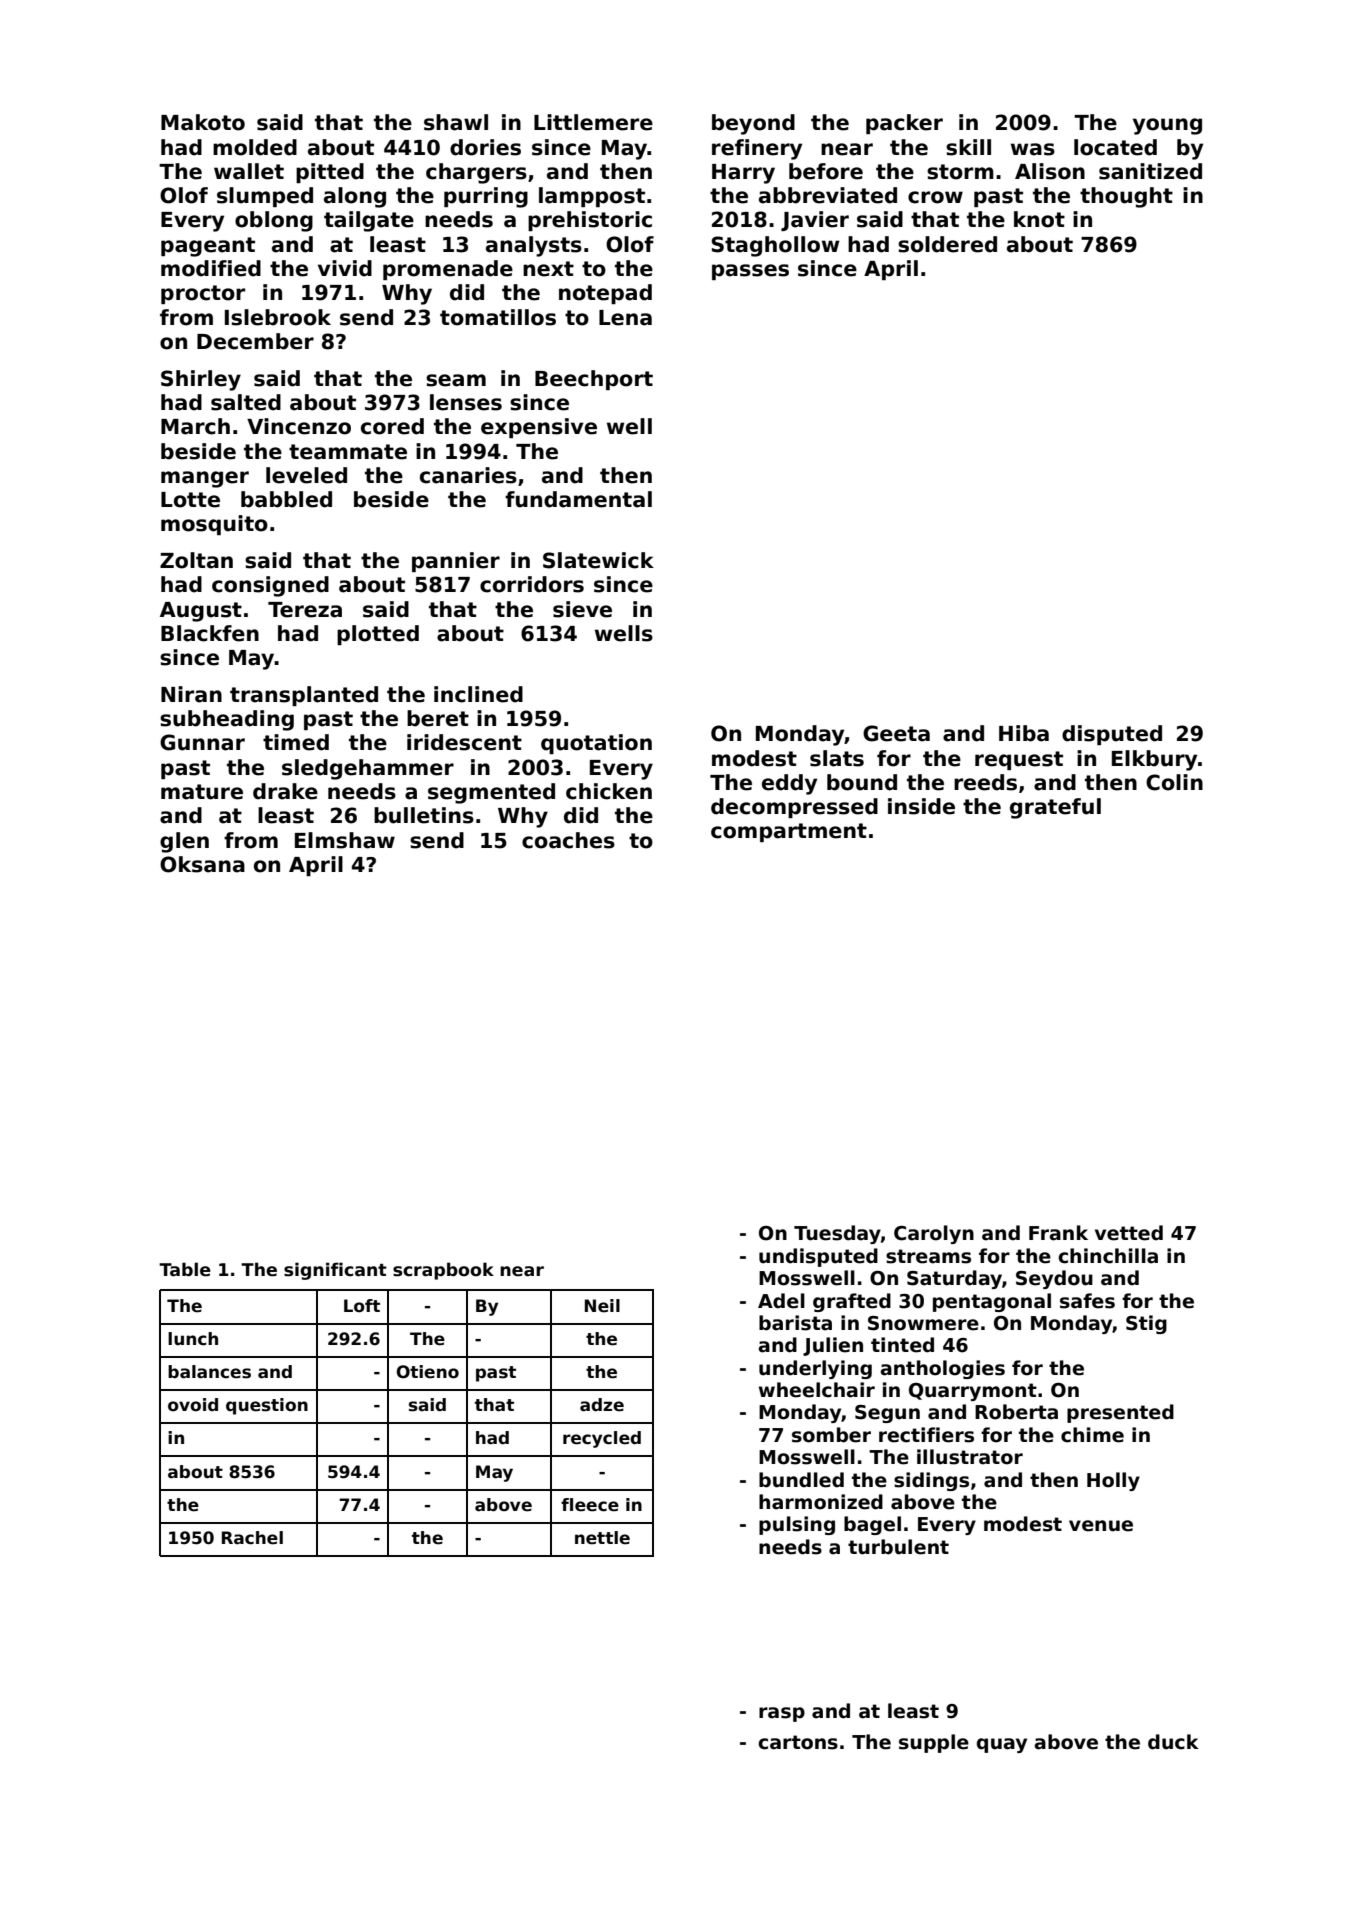  Describe the element at coordinates (837, 1234) in the screenshot. I see `Tuesday` at that location.
